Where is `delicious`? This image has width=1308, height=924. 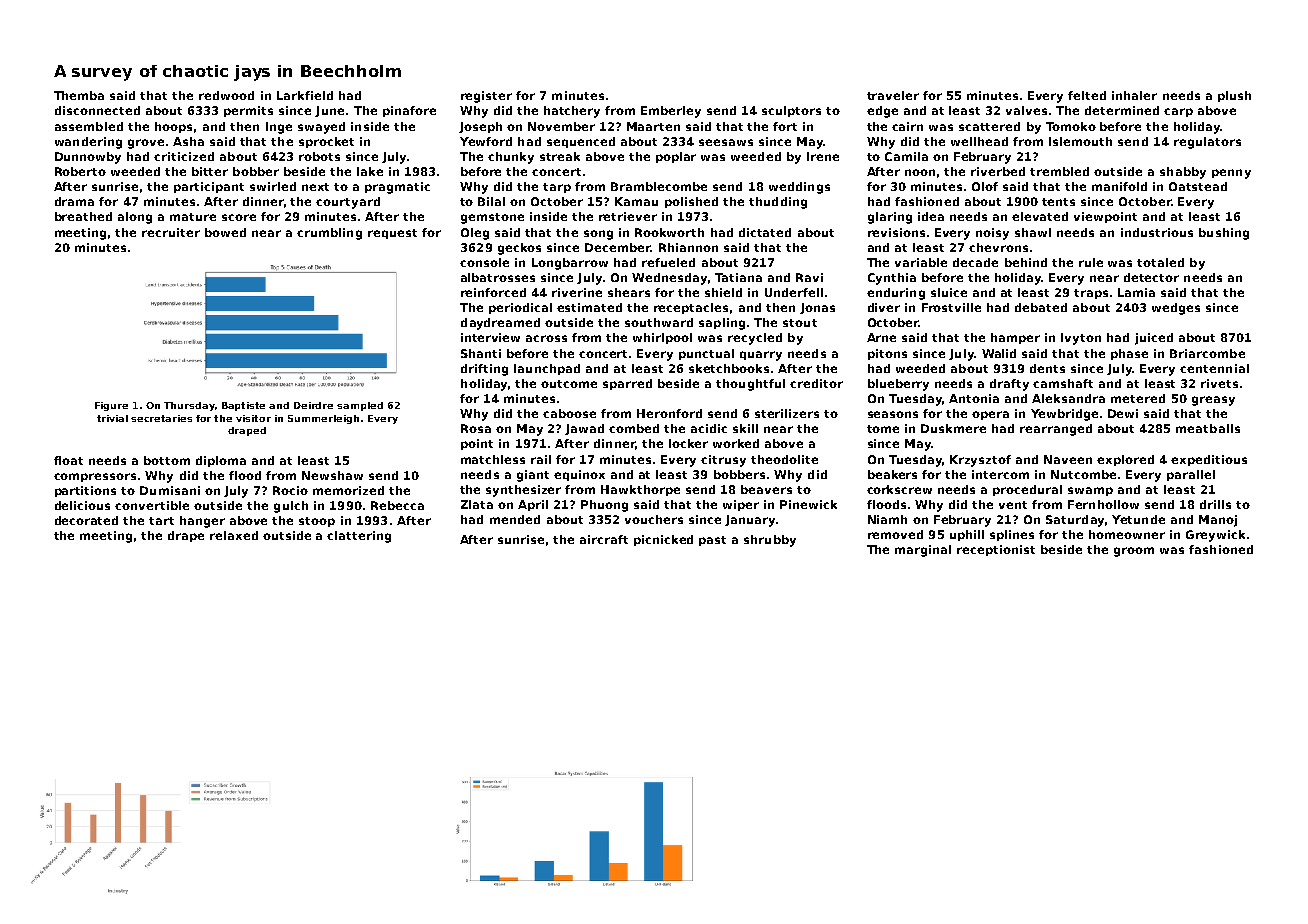
delicious is located at coordinates (82, 505).
